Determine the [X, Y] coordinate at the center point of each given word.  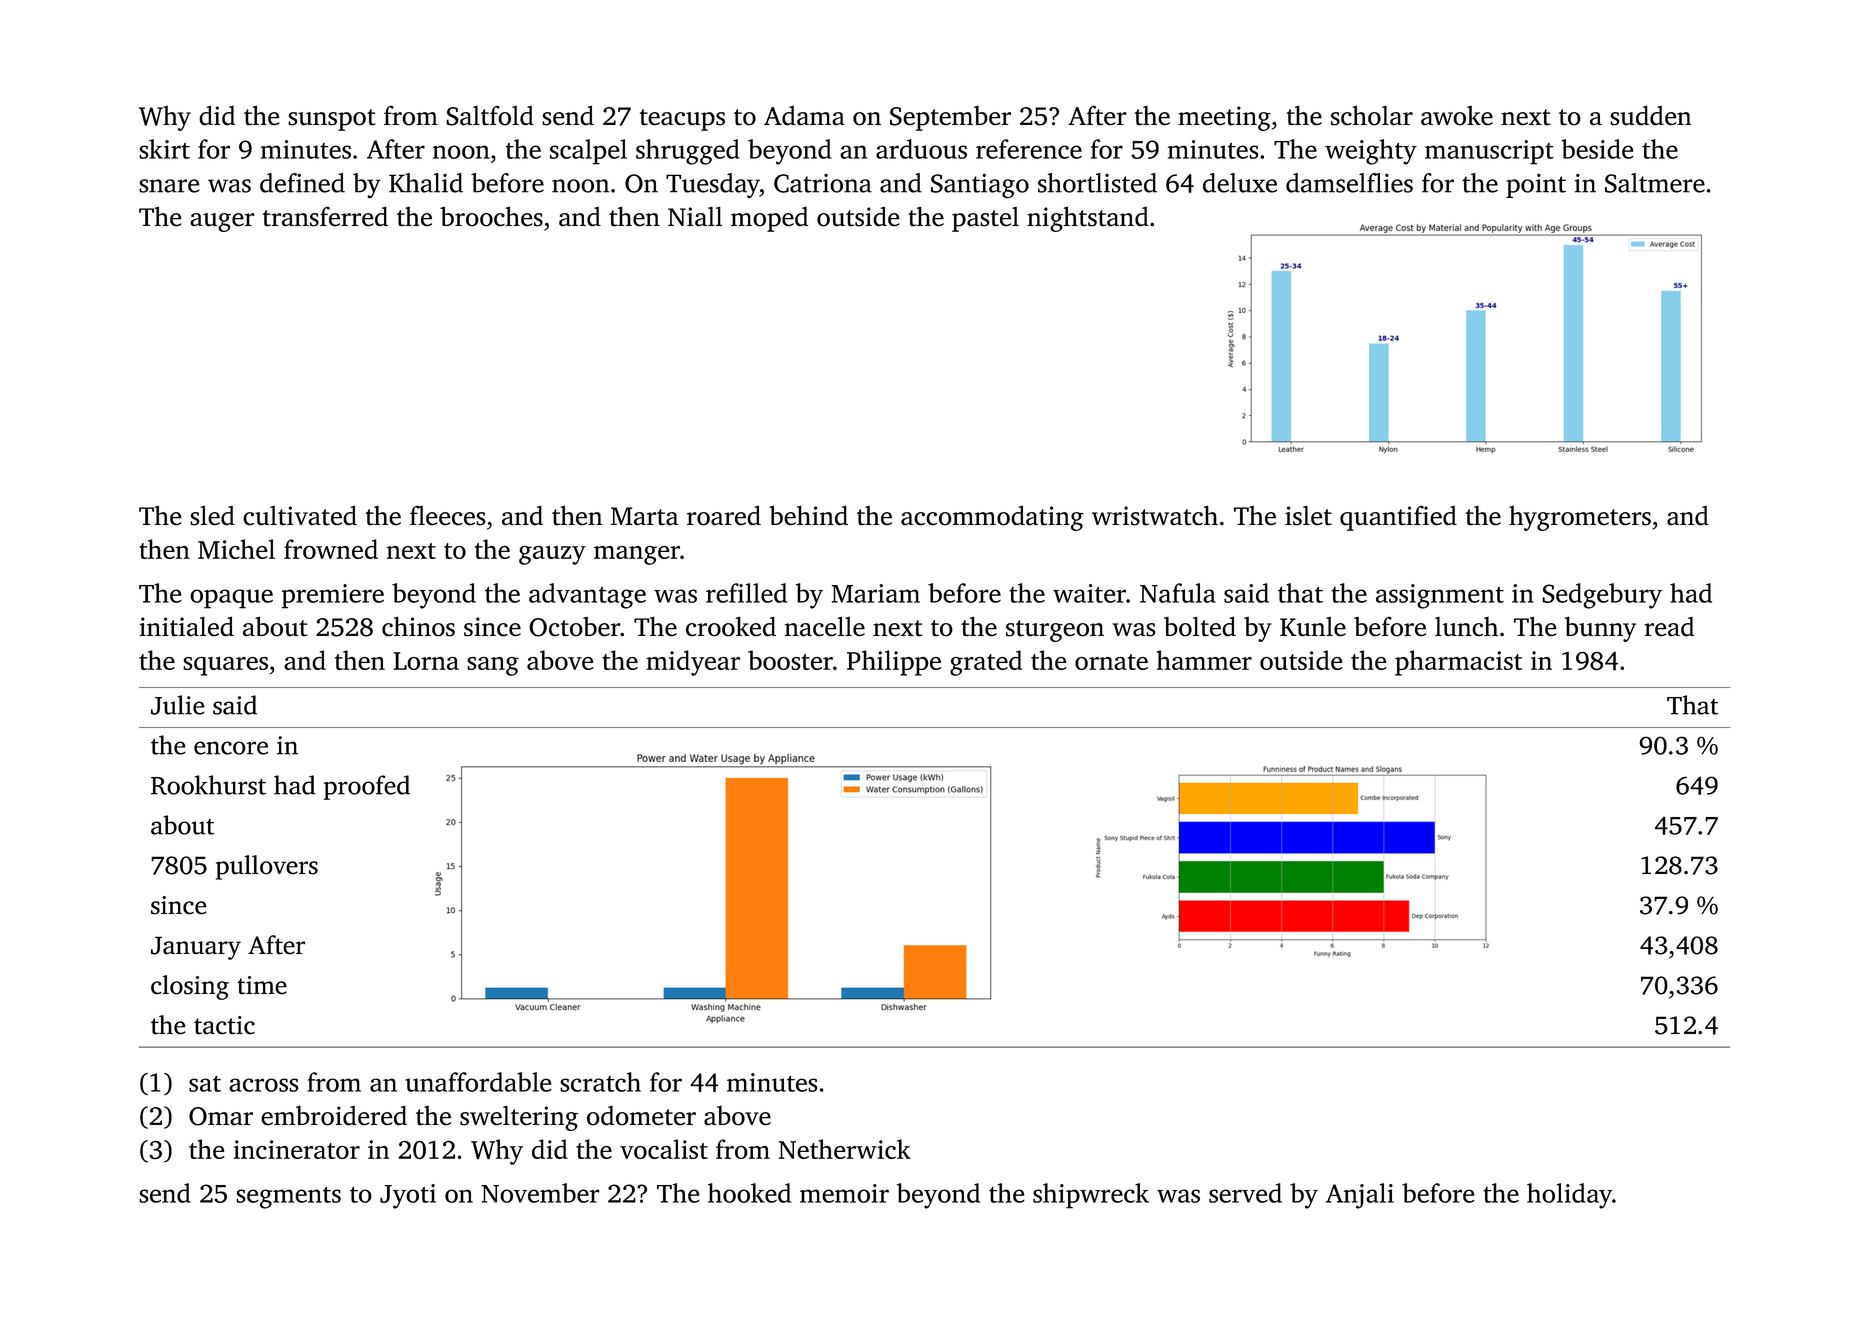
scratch [600, 1082]
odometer [641, 1116]
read [1669, 627]
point [1536, 186]
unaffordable [478, 1082]
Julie [178, 705]
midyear [693, 663]
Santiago [980, 186]
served [1245, 1193]
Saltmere [1655, 183]
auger [222, 222]
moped [769, 219]
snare [169, 186]
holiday [1569, 1196]
